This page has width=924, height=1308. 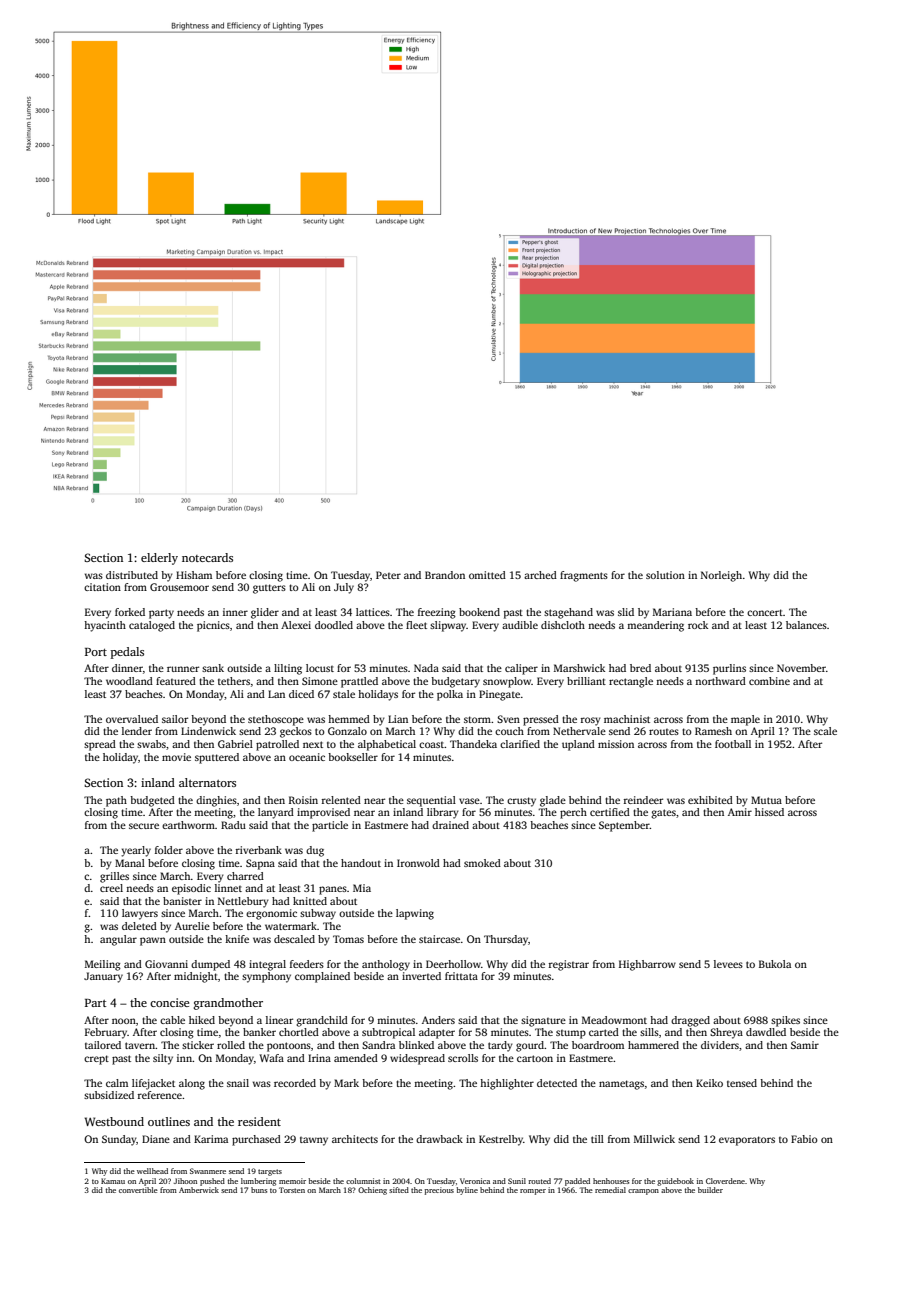 What do you see at coordinates (769, 681) in the page?
I see `combine` at bounding box center [769, 681].
